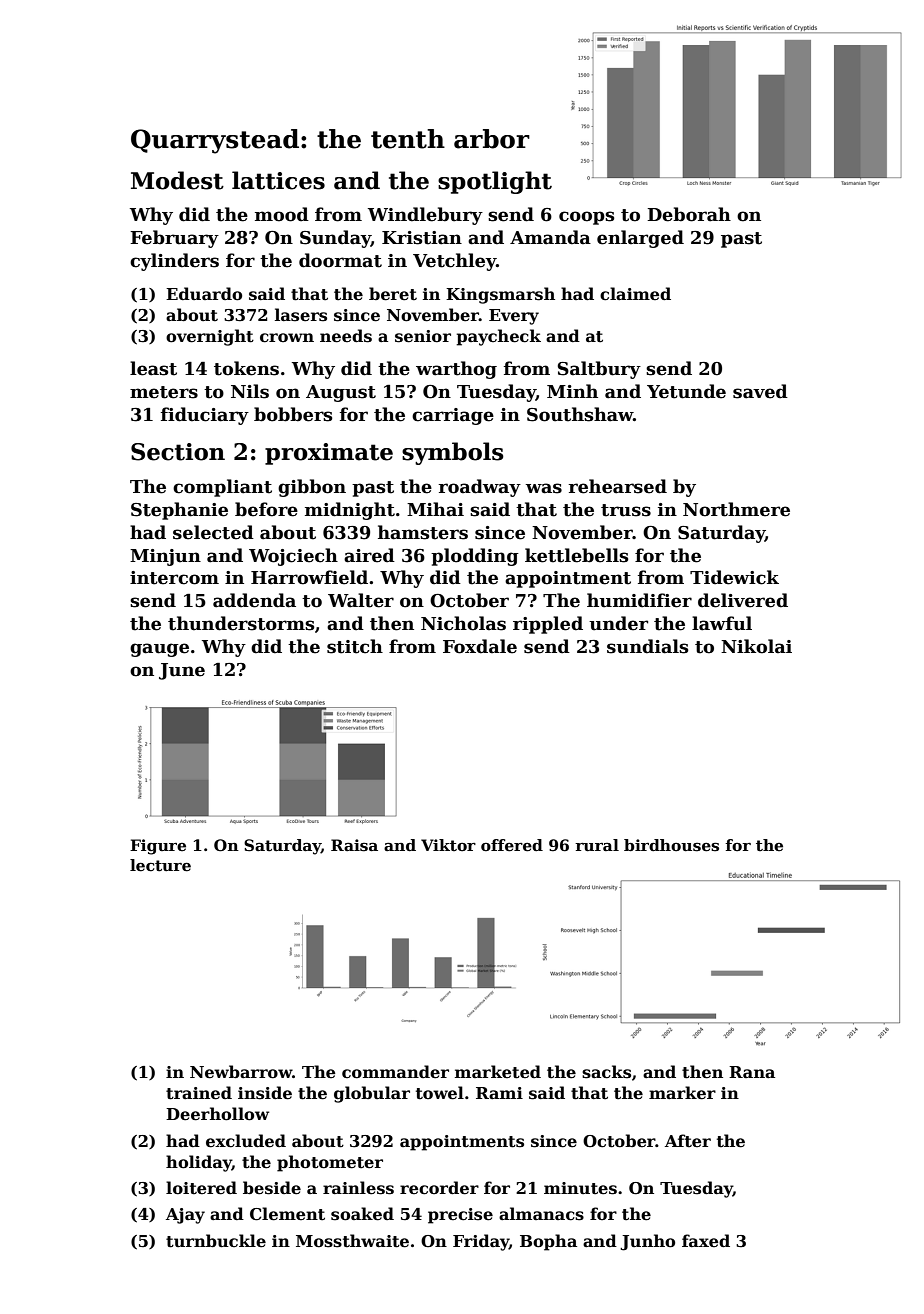  Describe the element at coordinates (241, 1072) in the page. I see `Newbarrow` at that location.
